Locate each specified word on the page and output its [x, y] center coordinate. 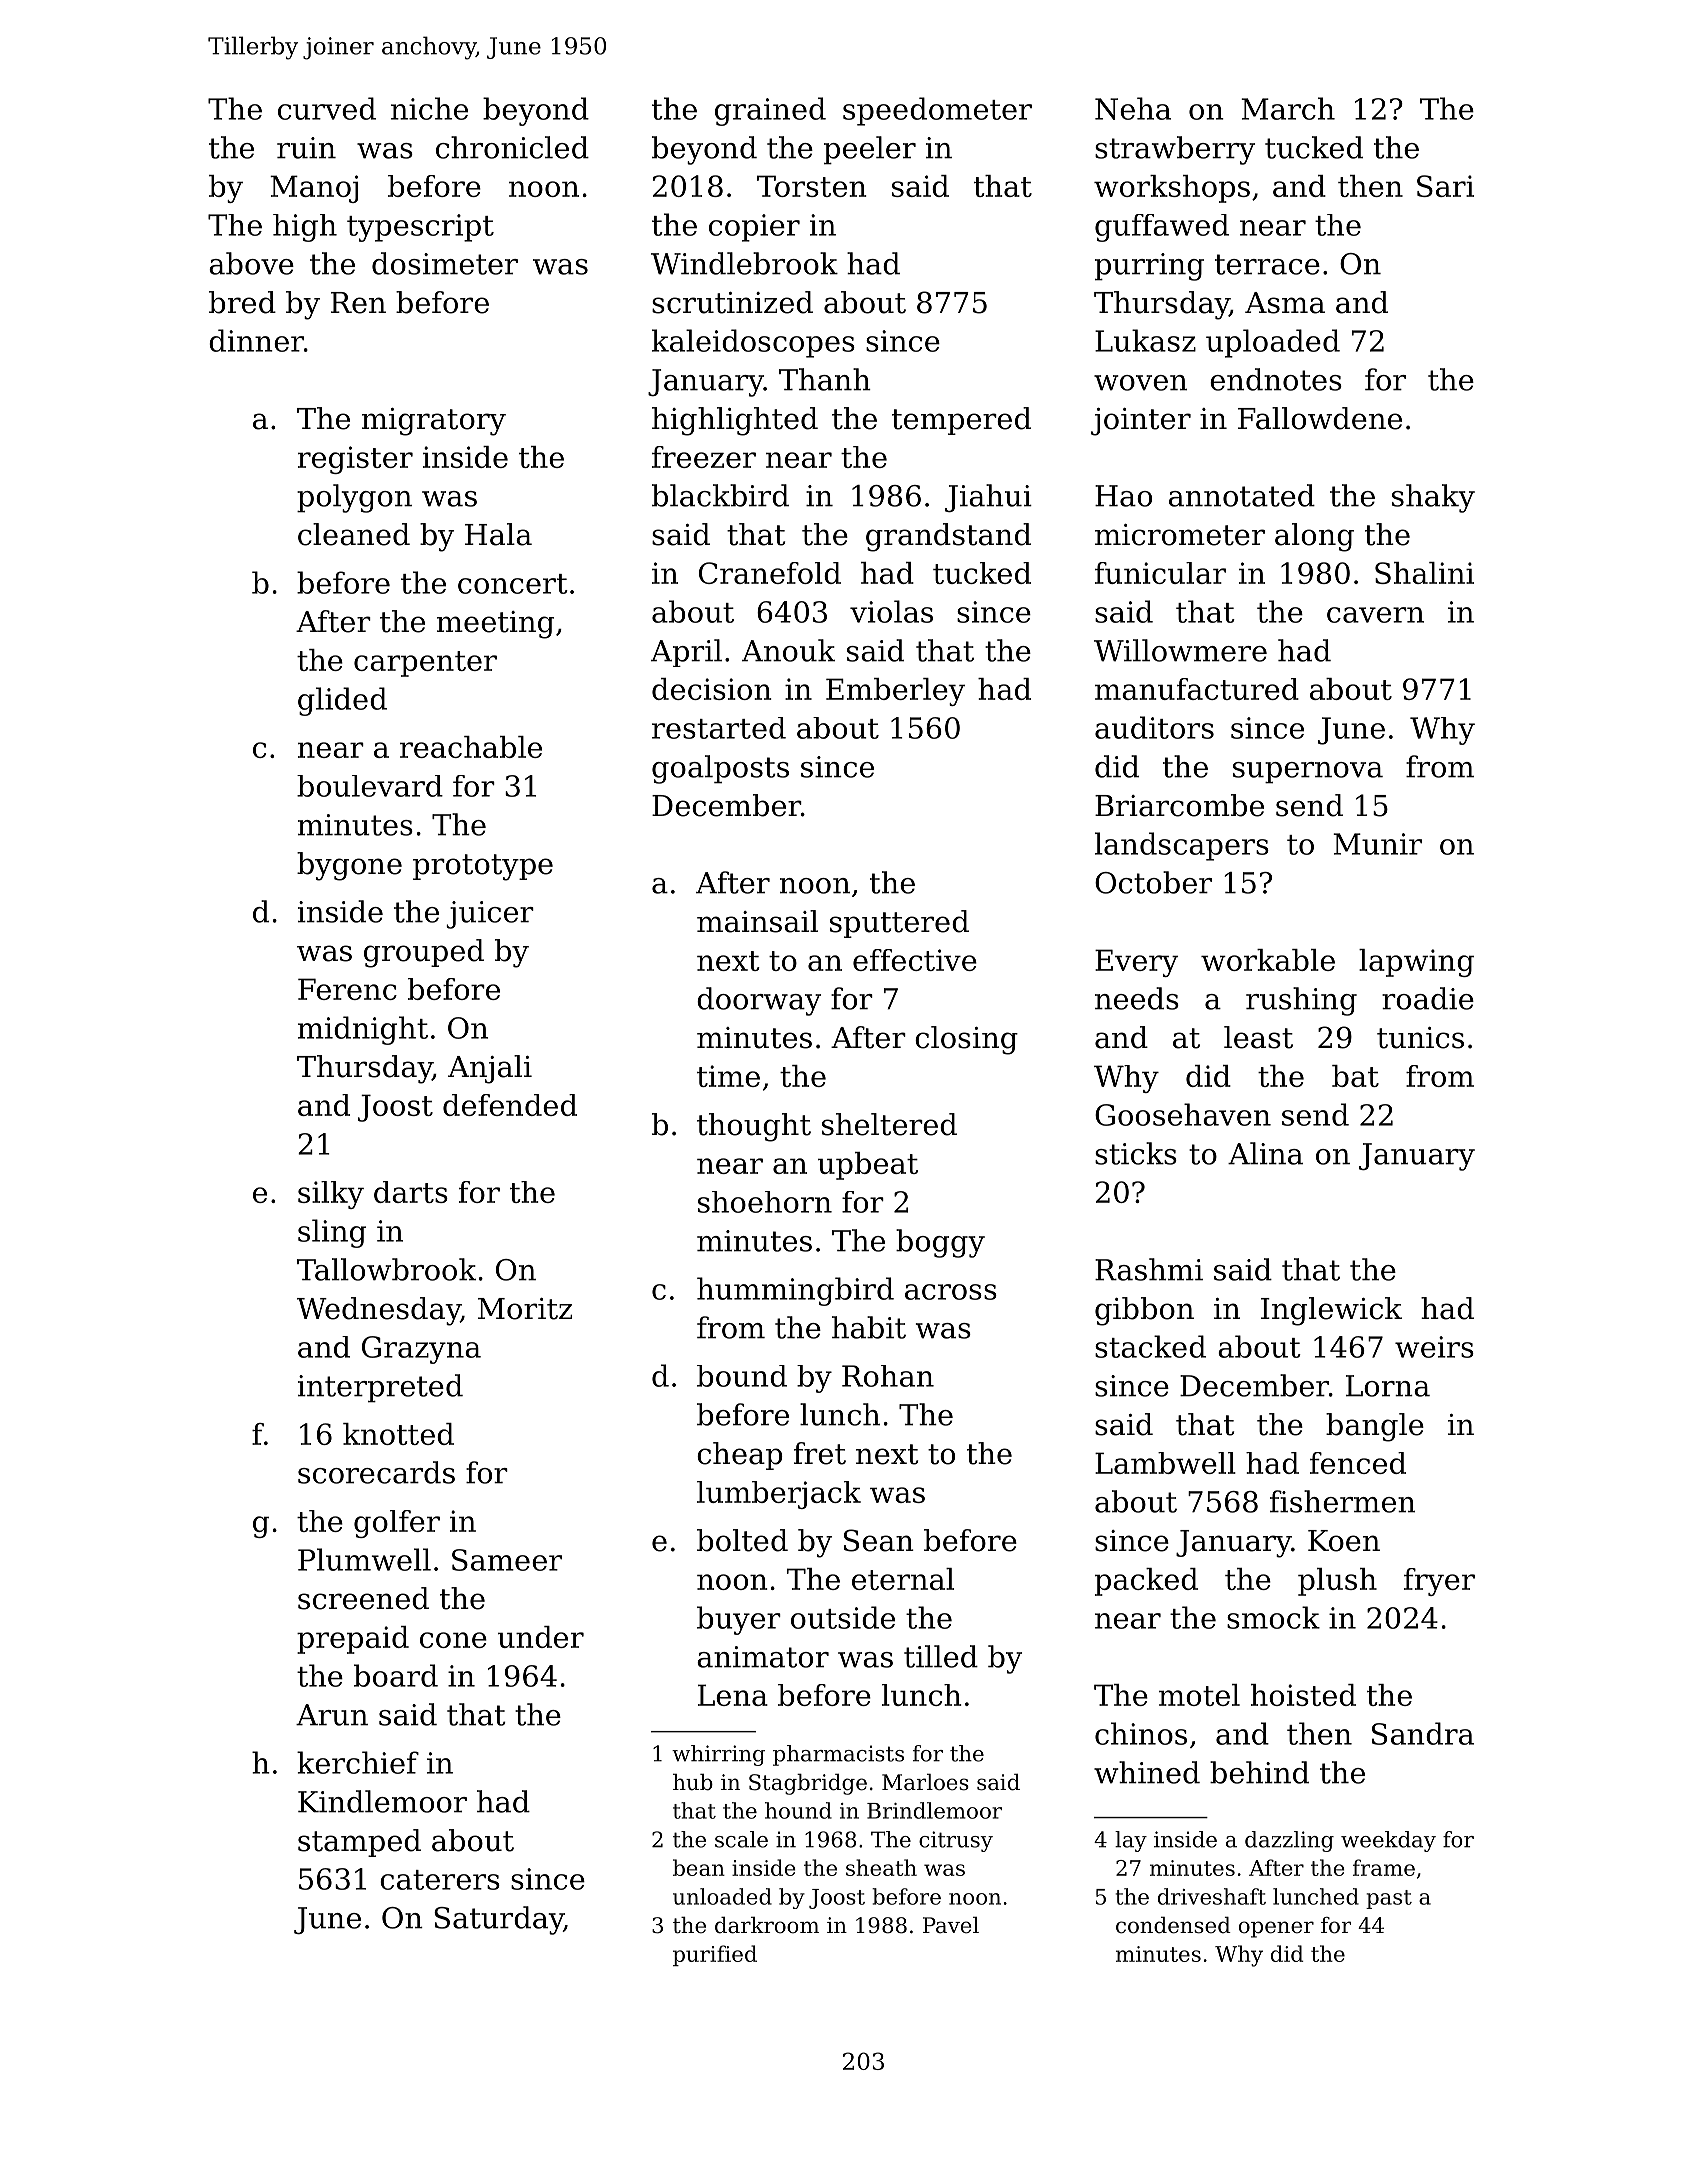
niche [429, 108]
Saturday [499, 1920]
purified [715, 1955]
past [1389, 1899]
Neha [1133, 108]
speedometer [937, 111]
